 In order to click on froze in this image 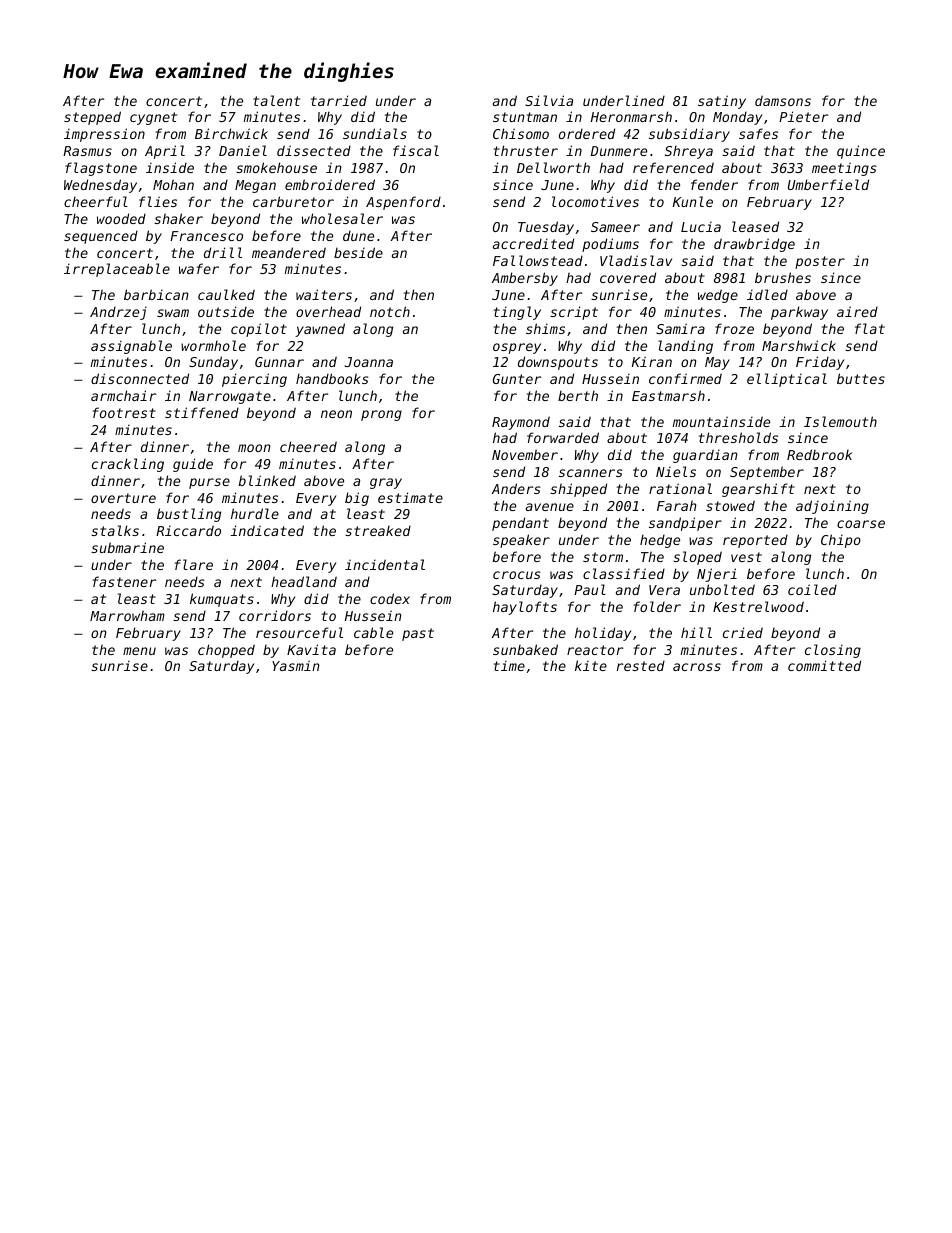, I will do `click(734, 328)`.
